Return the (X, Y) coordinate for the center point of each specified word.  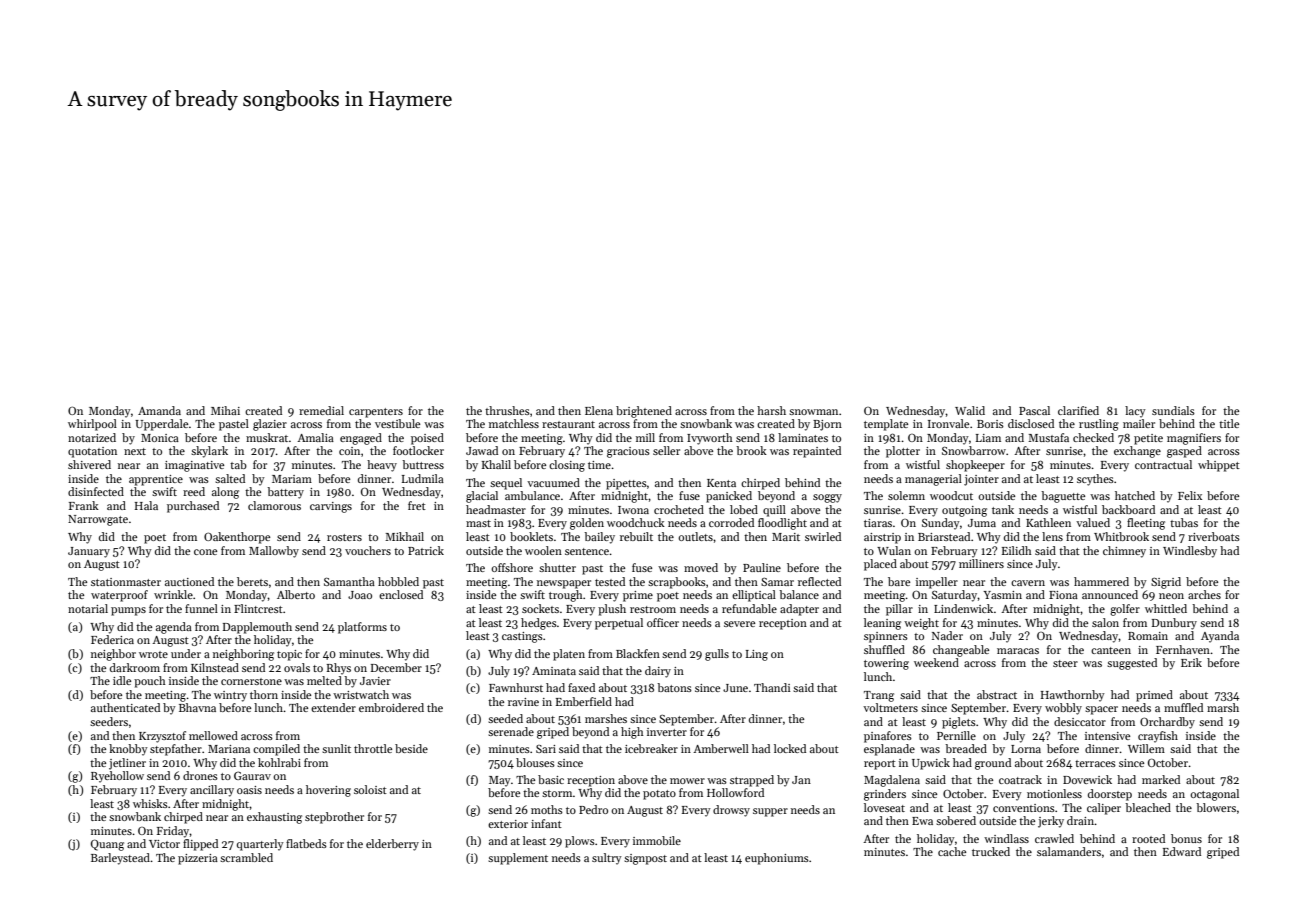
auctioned (189, 581)
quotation (92, 452)
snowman (813, 412)
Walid (970, 410)
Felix (1190, 495)
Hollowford (735, 792)
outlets (695, 536)
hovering (328, 791)
